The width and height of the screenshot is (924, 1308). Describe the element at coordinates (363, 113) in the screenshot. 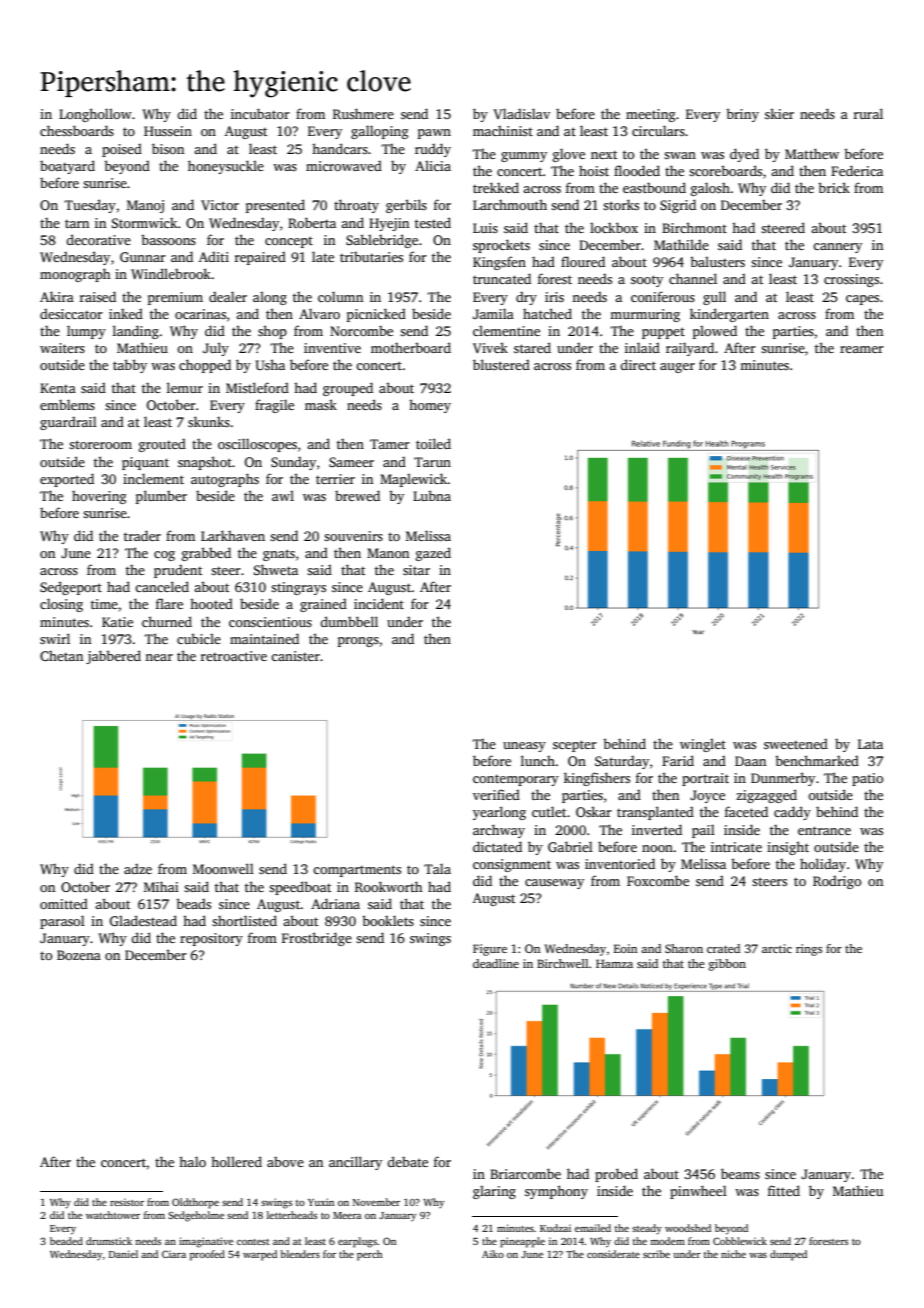

I see `Rushmere` at that location.
